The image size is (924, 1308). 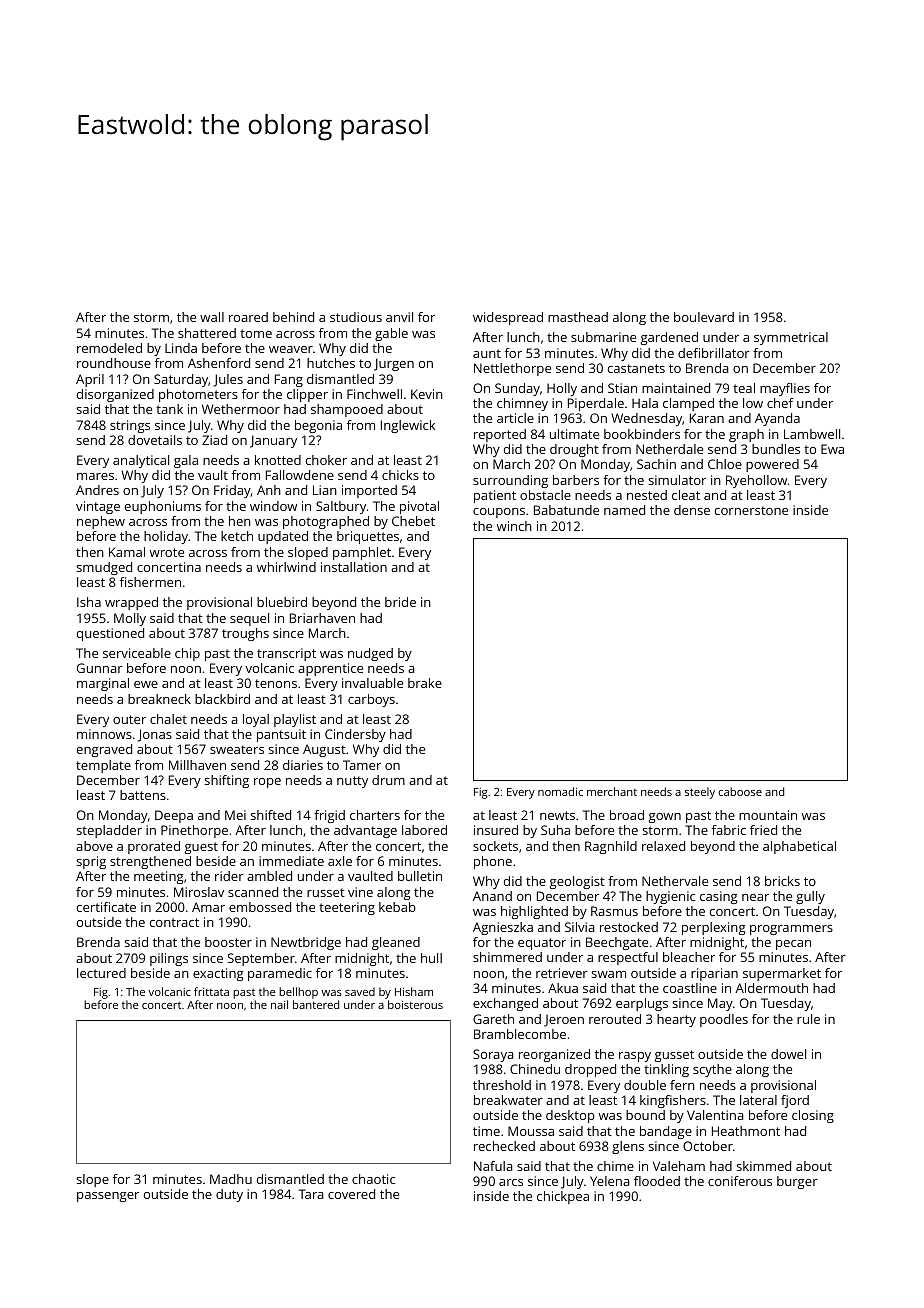 I want to click on masthead, so click(x=578, y=317).
